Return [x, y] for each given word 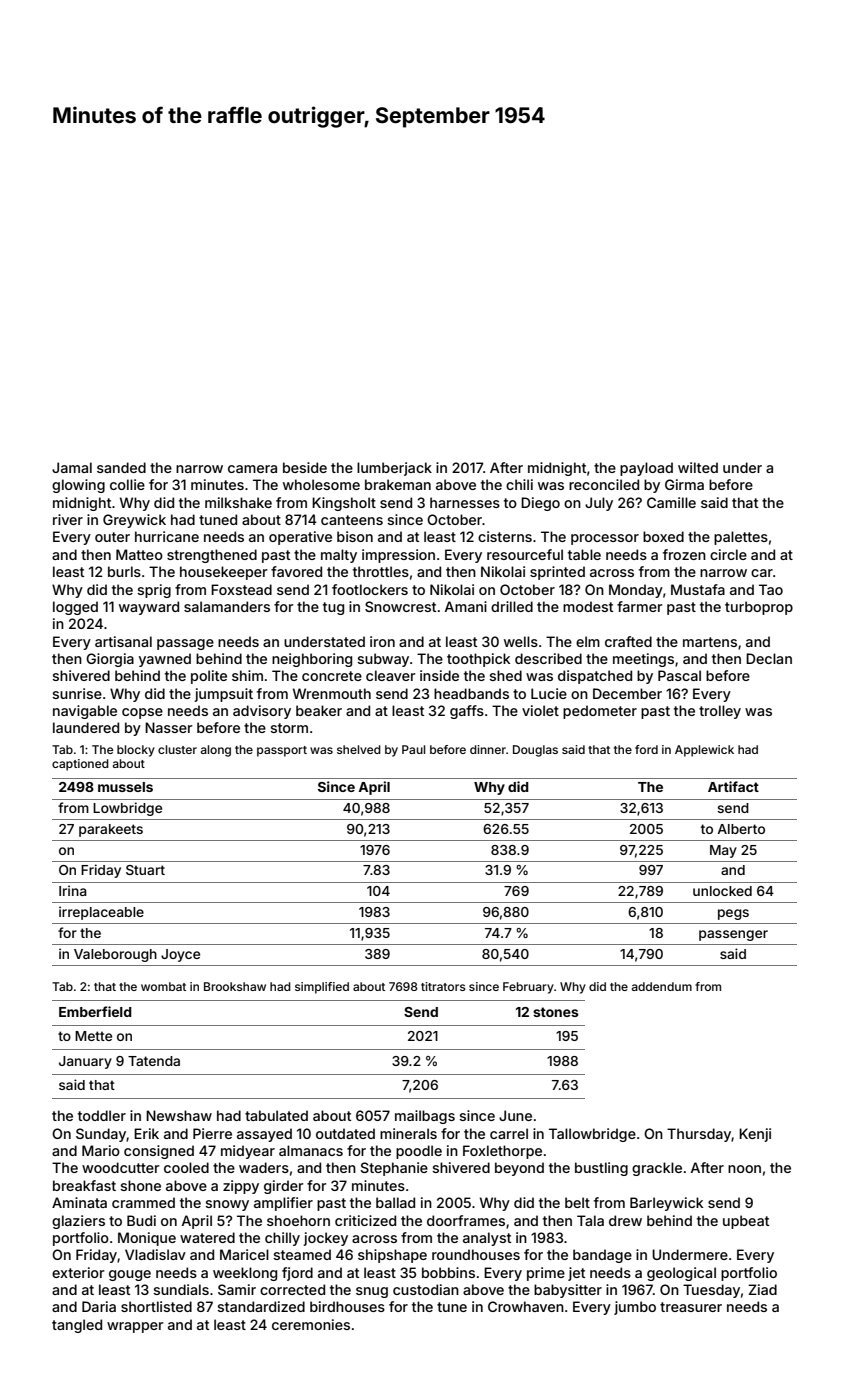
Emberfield [95, 1011]
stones [556, 1012]
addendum [662, 986]
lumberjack [394, 469]
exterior [78, 1272]
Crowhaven [526, 1306]
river [68, 519]
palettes [741, 538]
